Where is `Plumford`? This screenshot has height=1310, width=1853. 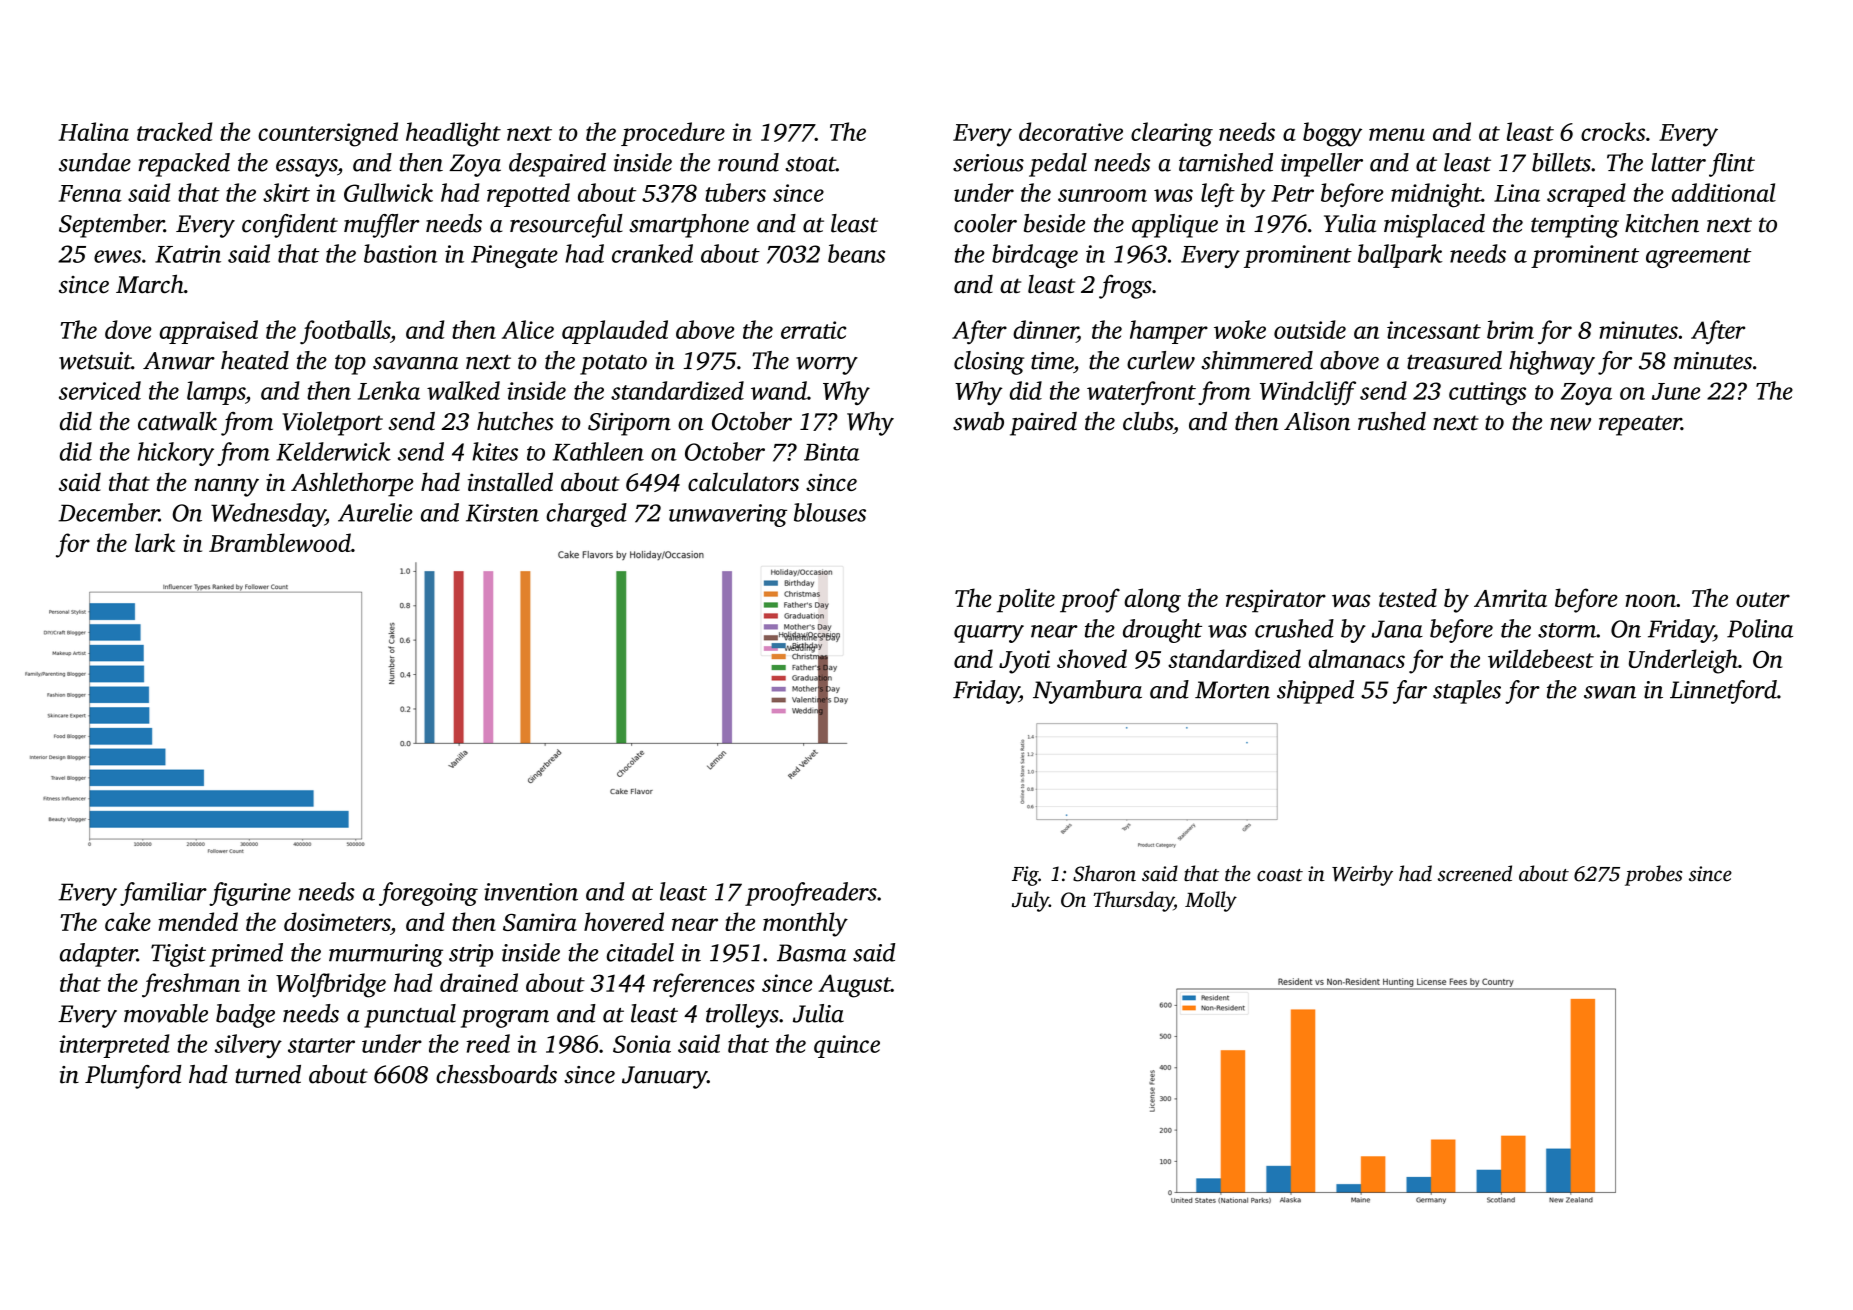
Plumford is located at coordinates (133, 1077).
